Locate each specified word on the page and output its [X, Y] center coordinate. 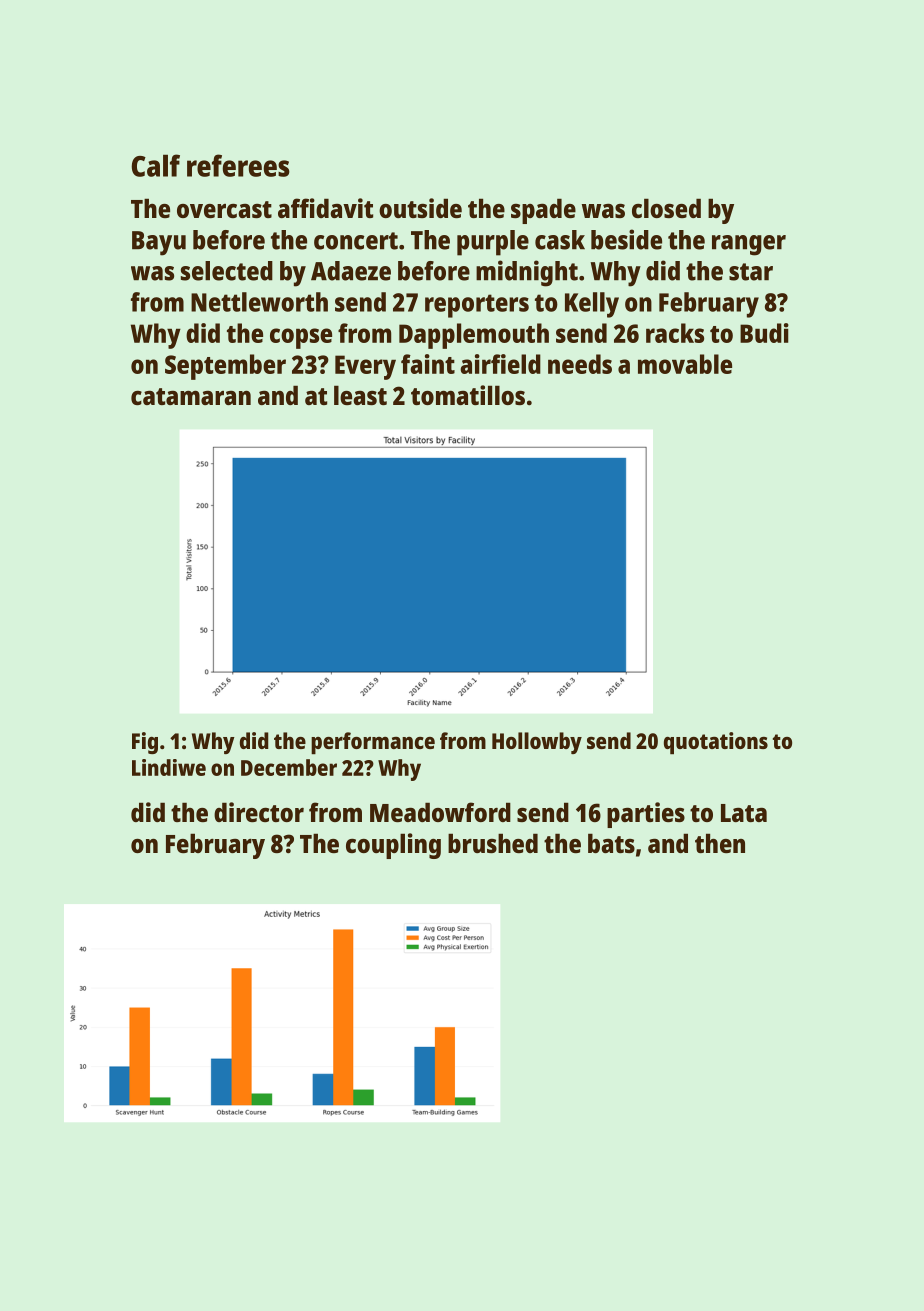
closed [666, 208]
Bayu [159, 243]
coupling [393, 846]
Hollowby [537, 743]
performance [373, 743]
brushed [493, 843]
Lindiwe [169, 767]
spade [543, 211]
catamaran [191, 396]
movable [685, 364]
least [360, 395]
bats [611, 843]
